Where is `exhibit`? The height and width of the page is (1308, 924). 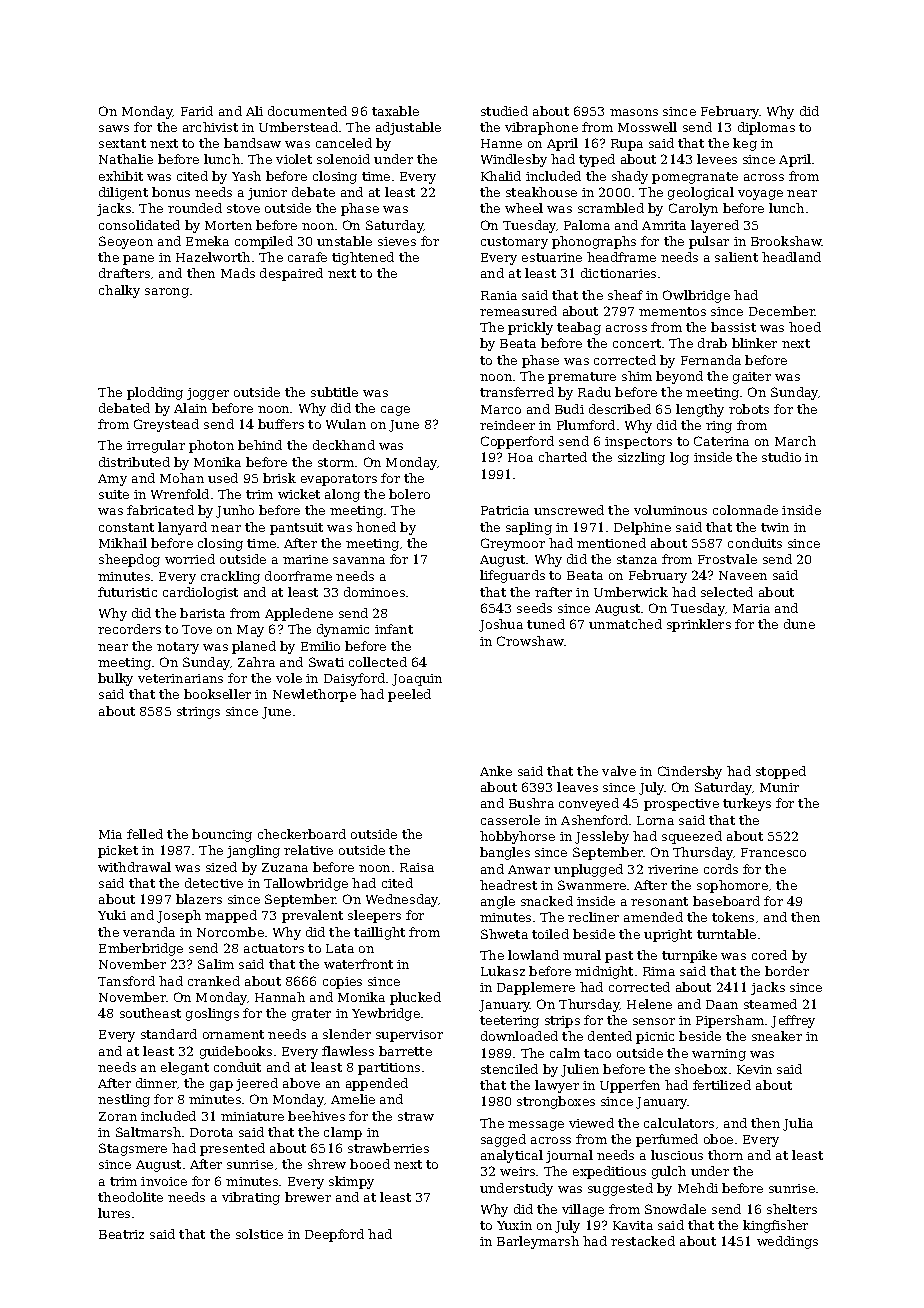
exhibit is located at coordinates (121, 176).
